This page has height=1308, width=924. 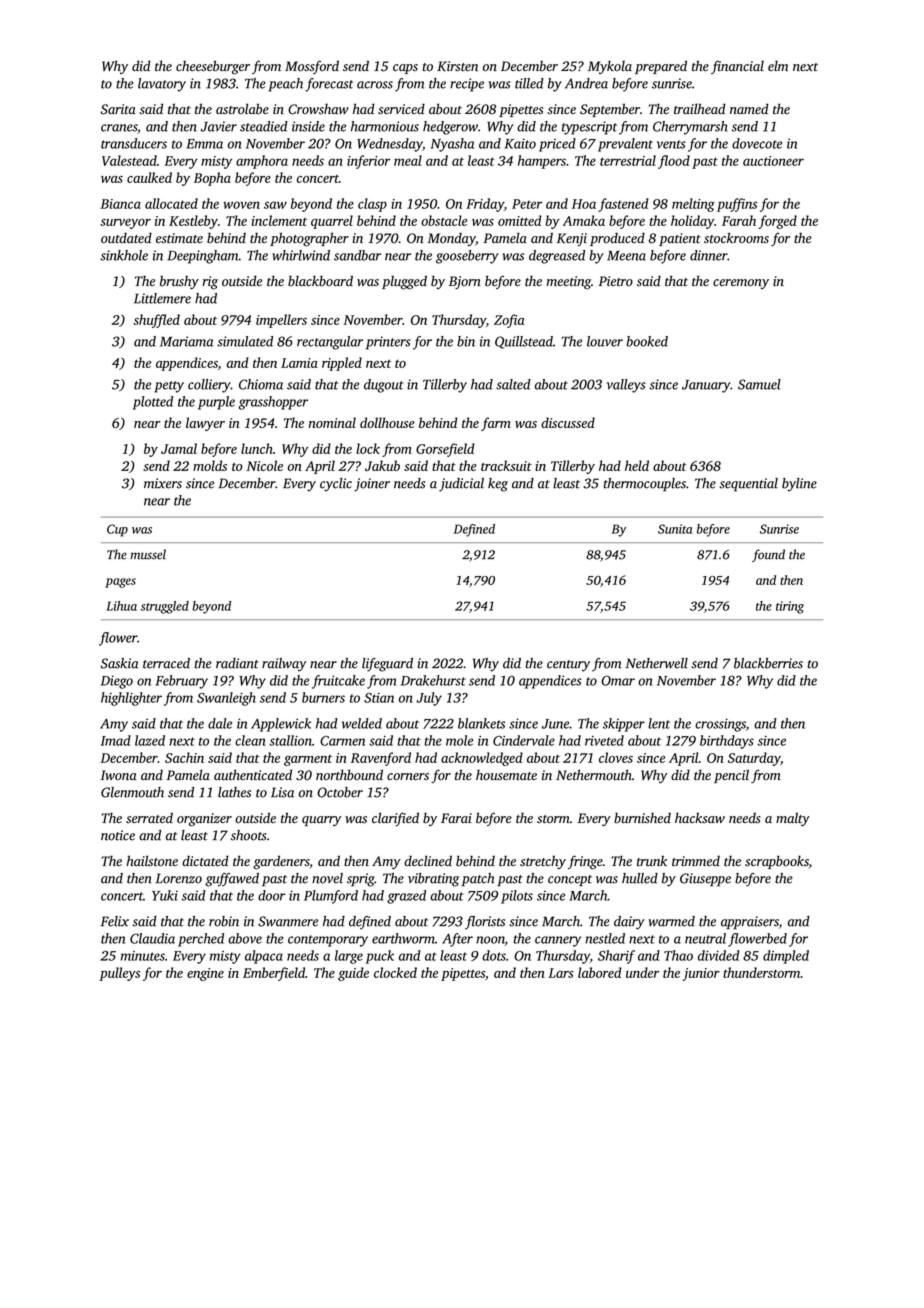 What do you see at coordinates (163, 483) in the page?
I see `mixers` at bounding box center [163, 483].
